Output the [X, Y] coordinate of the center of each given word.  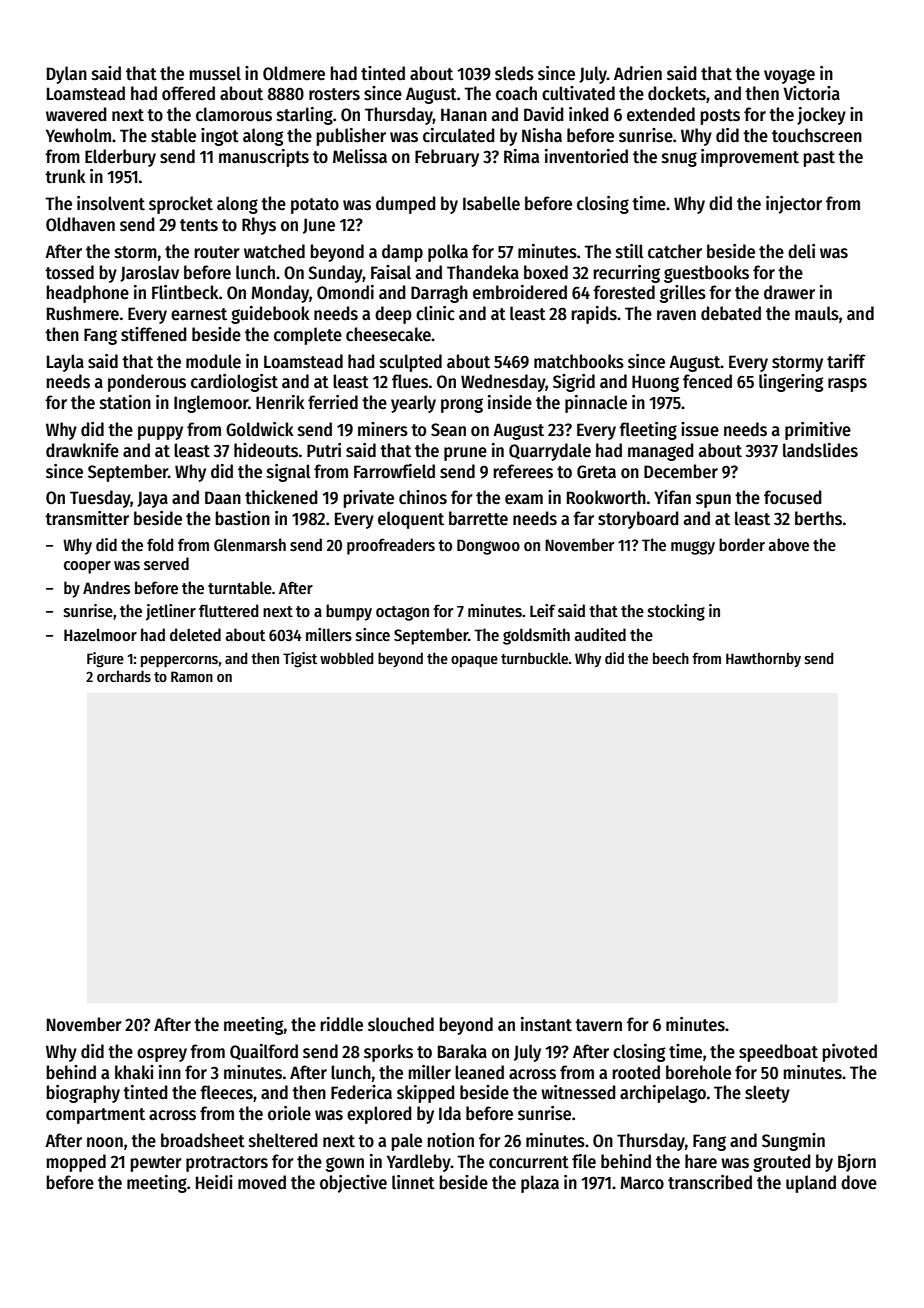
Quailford [264, 1052]
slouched [401, 1024]
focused [793, 497]
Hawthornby [763, 659]
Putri [324, 450]
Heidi [214, 1182]
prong [462, 405]
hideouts [266, 450]
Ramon [192, 676]
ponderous [147, 383]
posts [720, 117]
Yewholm [78, 135]
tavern [598, 1025]
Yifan [672, 497]
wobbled [346, 658]
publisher [351, 137]
